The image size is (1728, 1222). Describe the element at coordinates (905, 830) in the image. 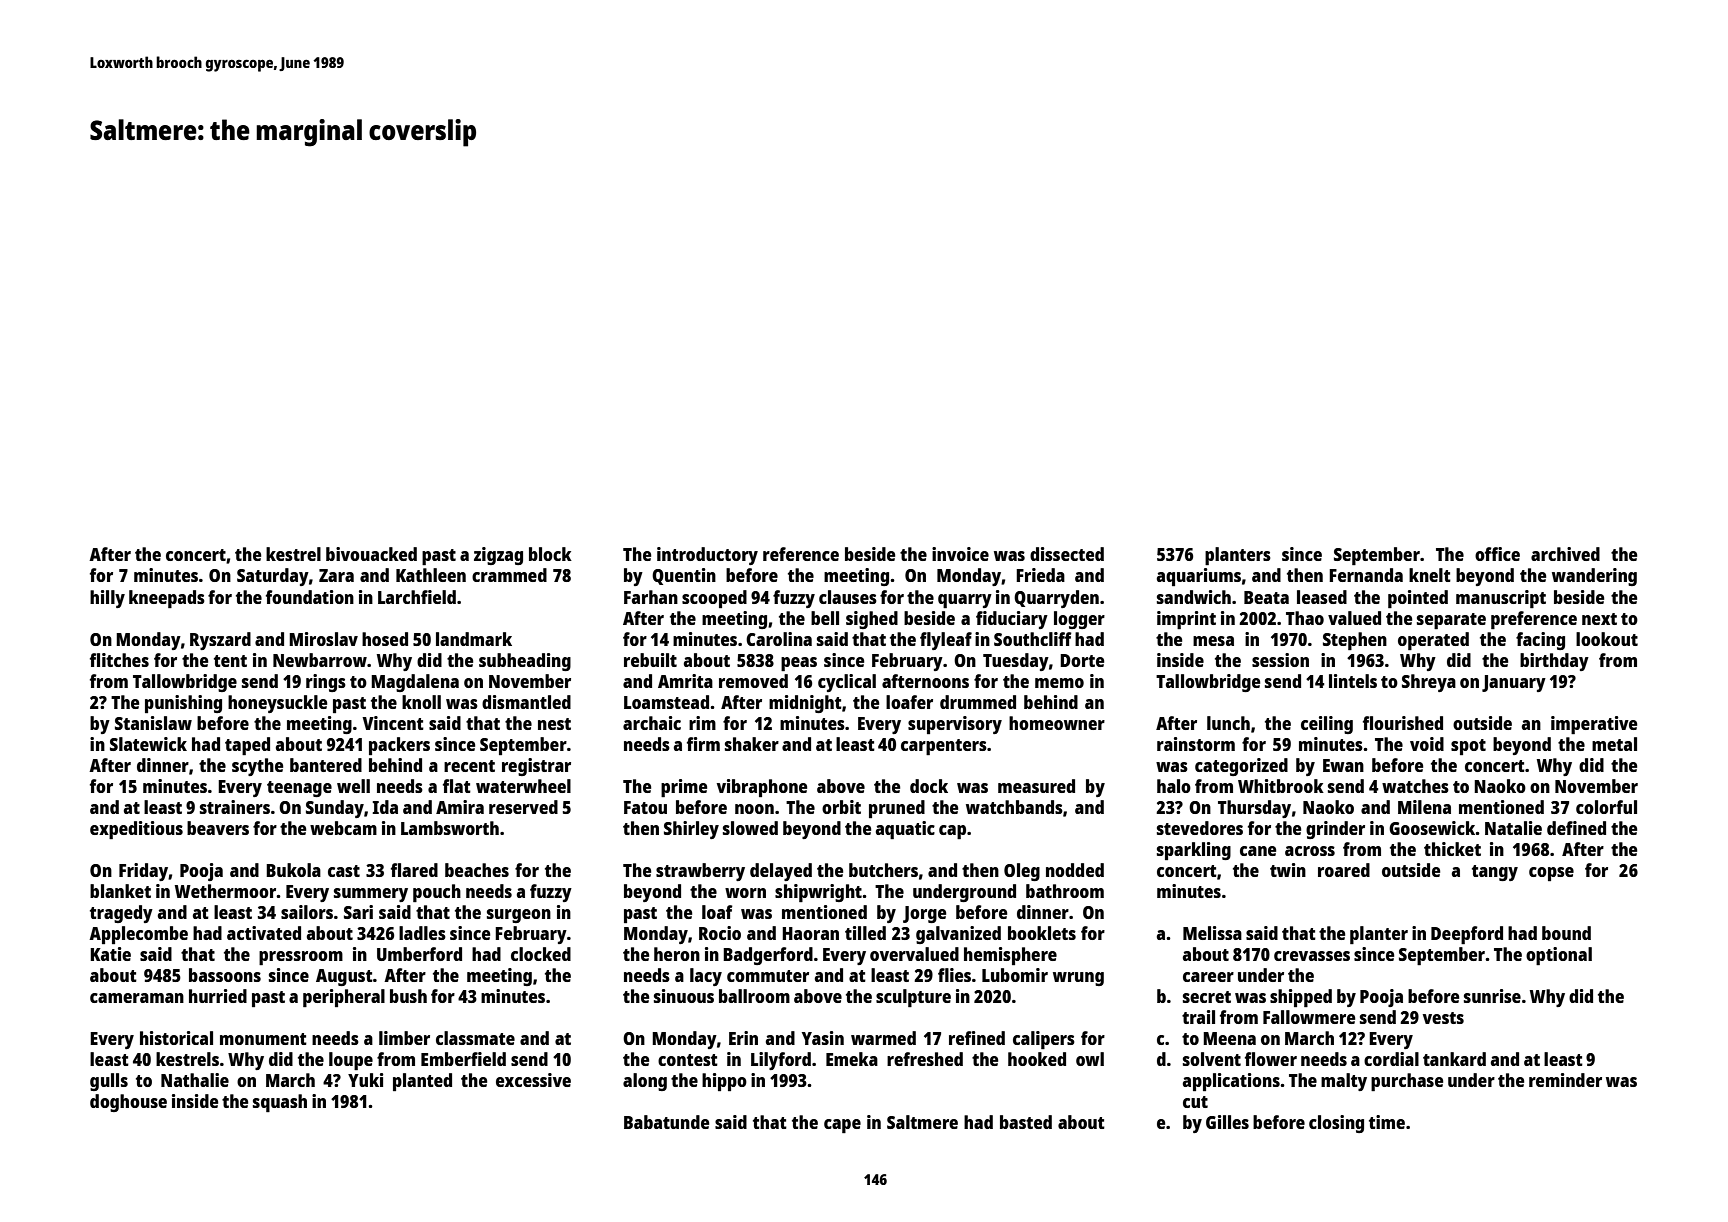

I see `aquatic` at that location.
